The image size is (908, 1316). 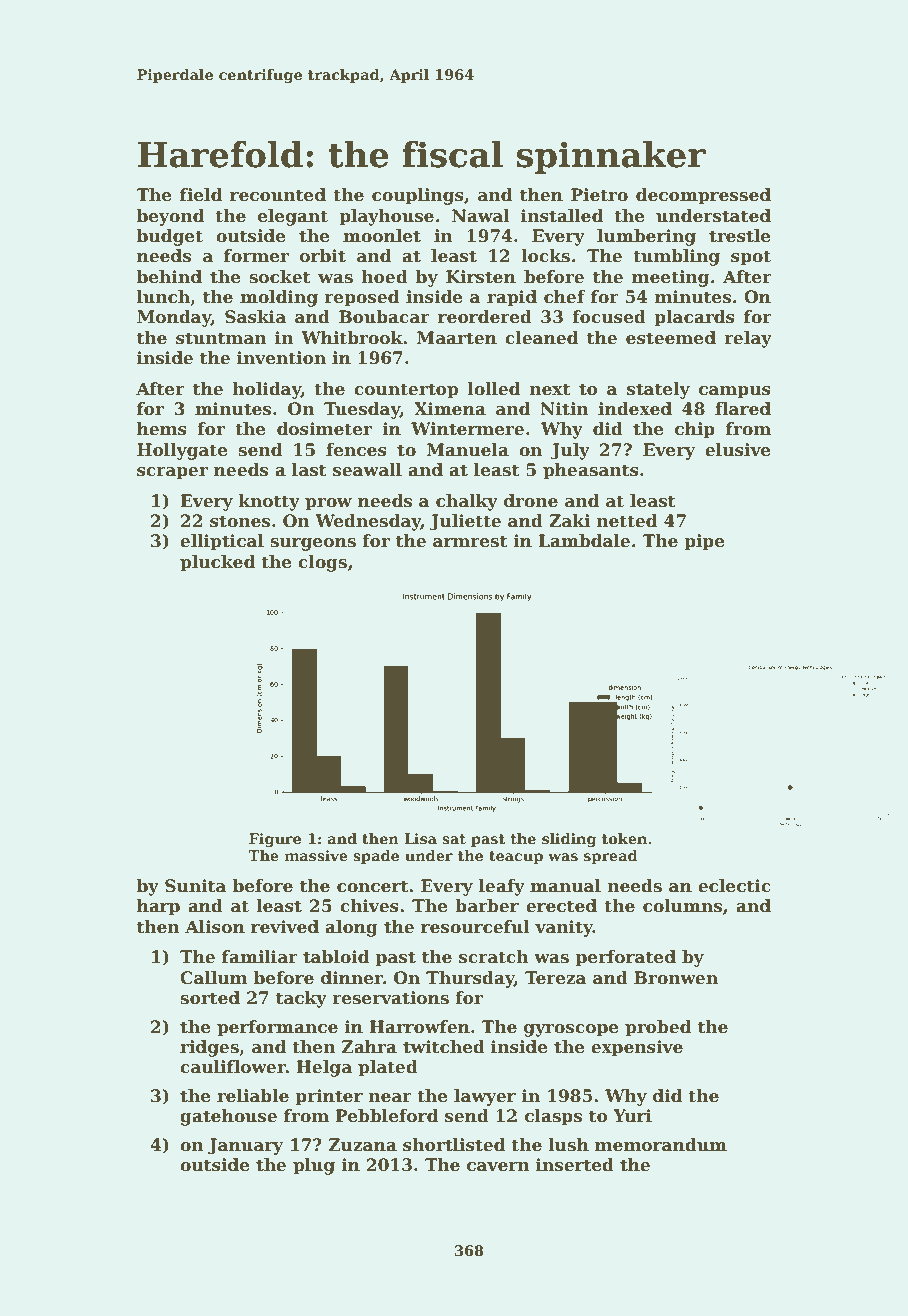 I want to click on chalky, so click(x=467, y=502).
